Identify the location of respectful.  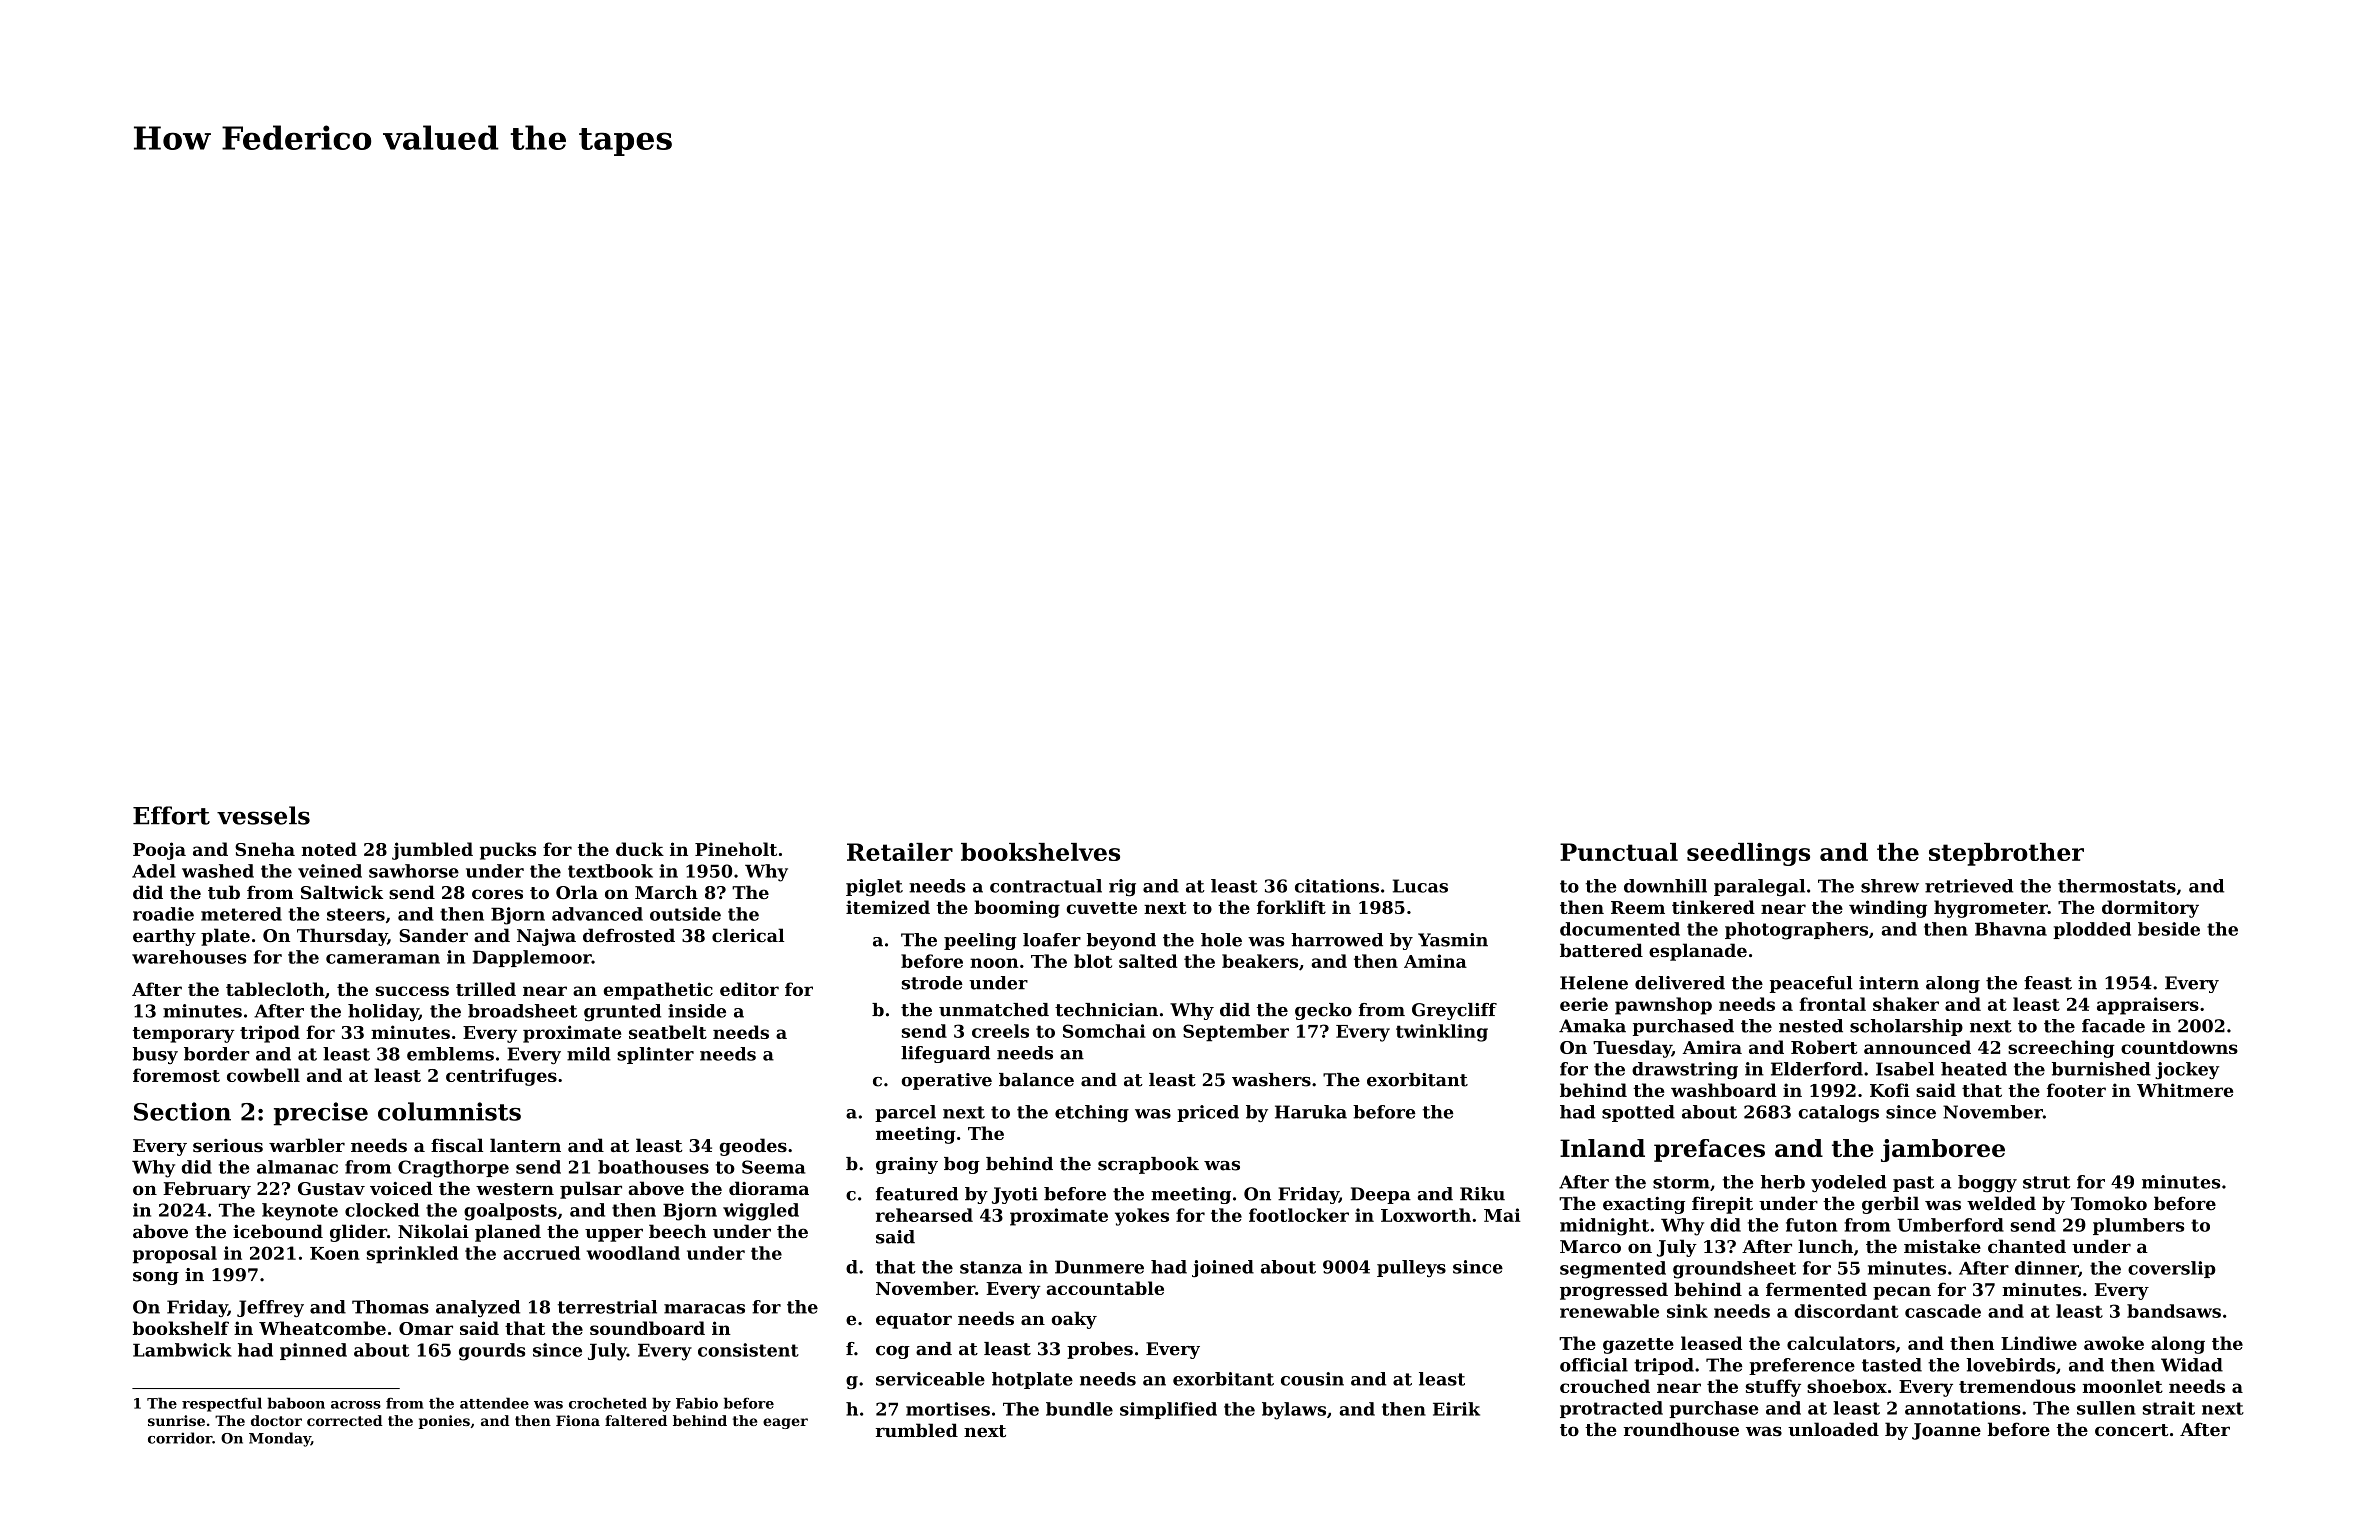
(222, 1404).
